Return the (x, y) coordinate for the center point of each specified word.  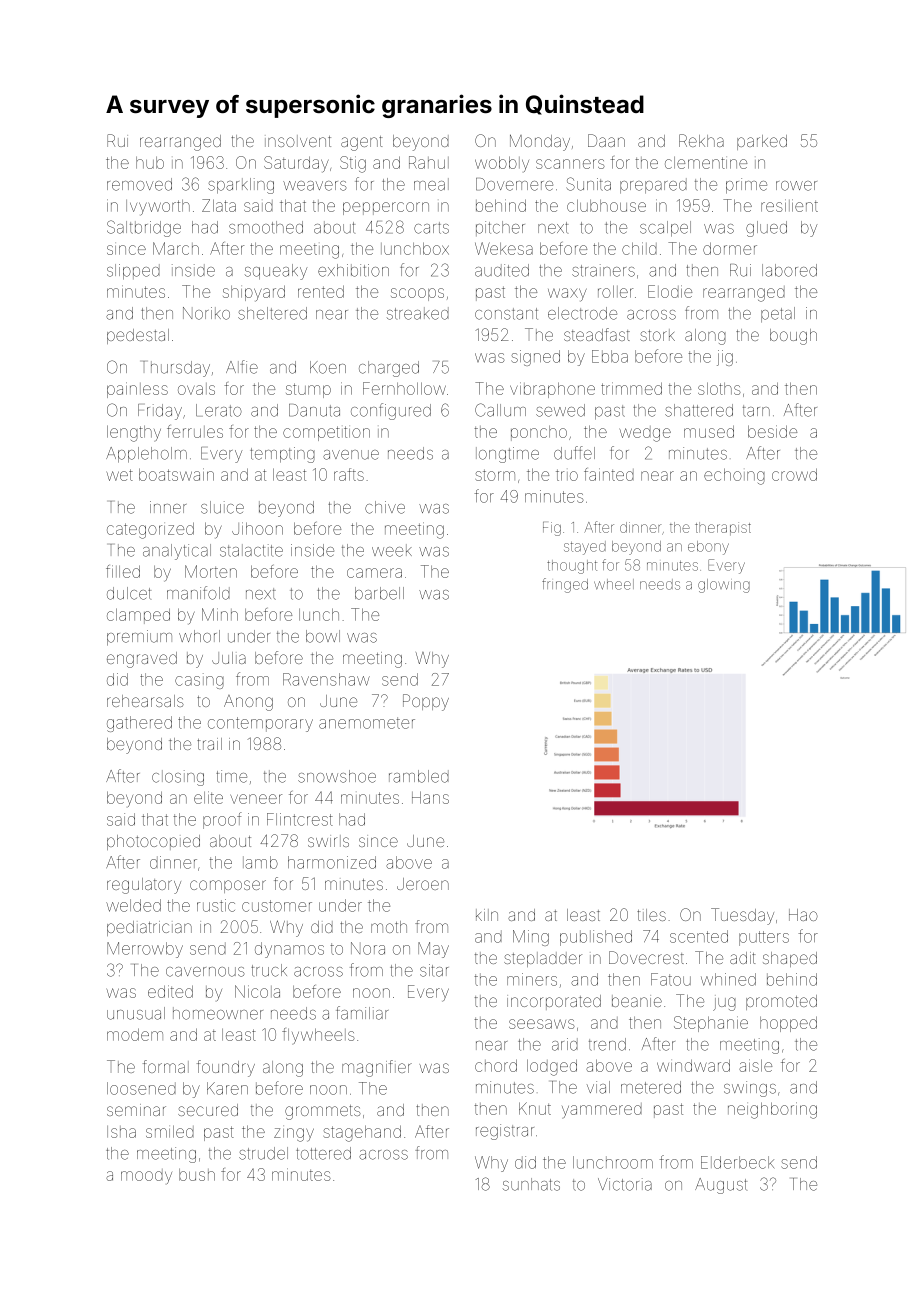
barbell (379, 593)
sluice (222, 507)
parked (762, 142)
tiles (651, 915)
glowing (724, 586)
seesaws (542, 1024)
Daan (606, 140)
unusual (136, 1013)
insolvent (298, 141)
